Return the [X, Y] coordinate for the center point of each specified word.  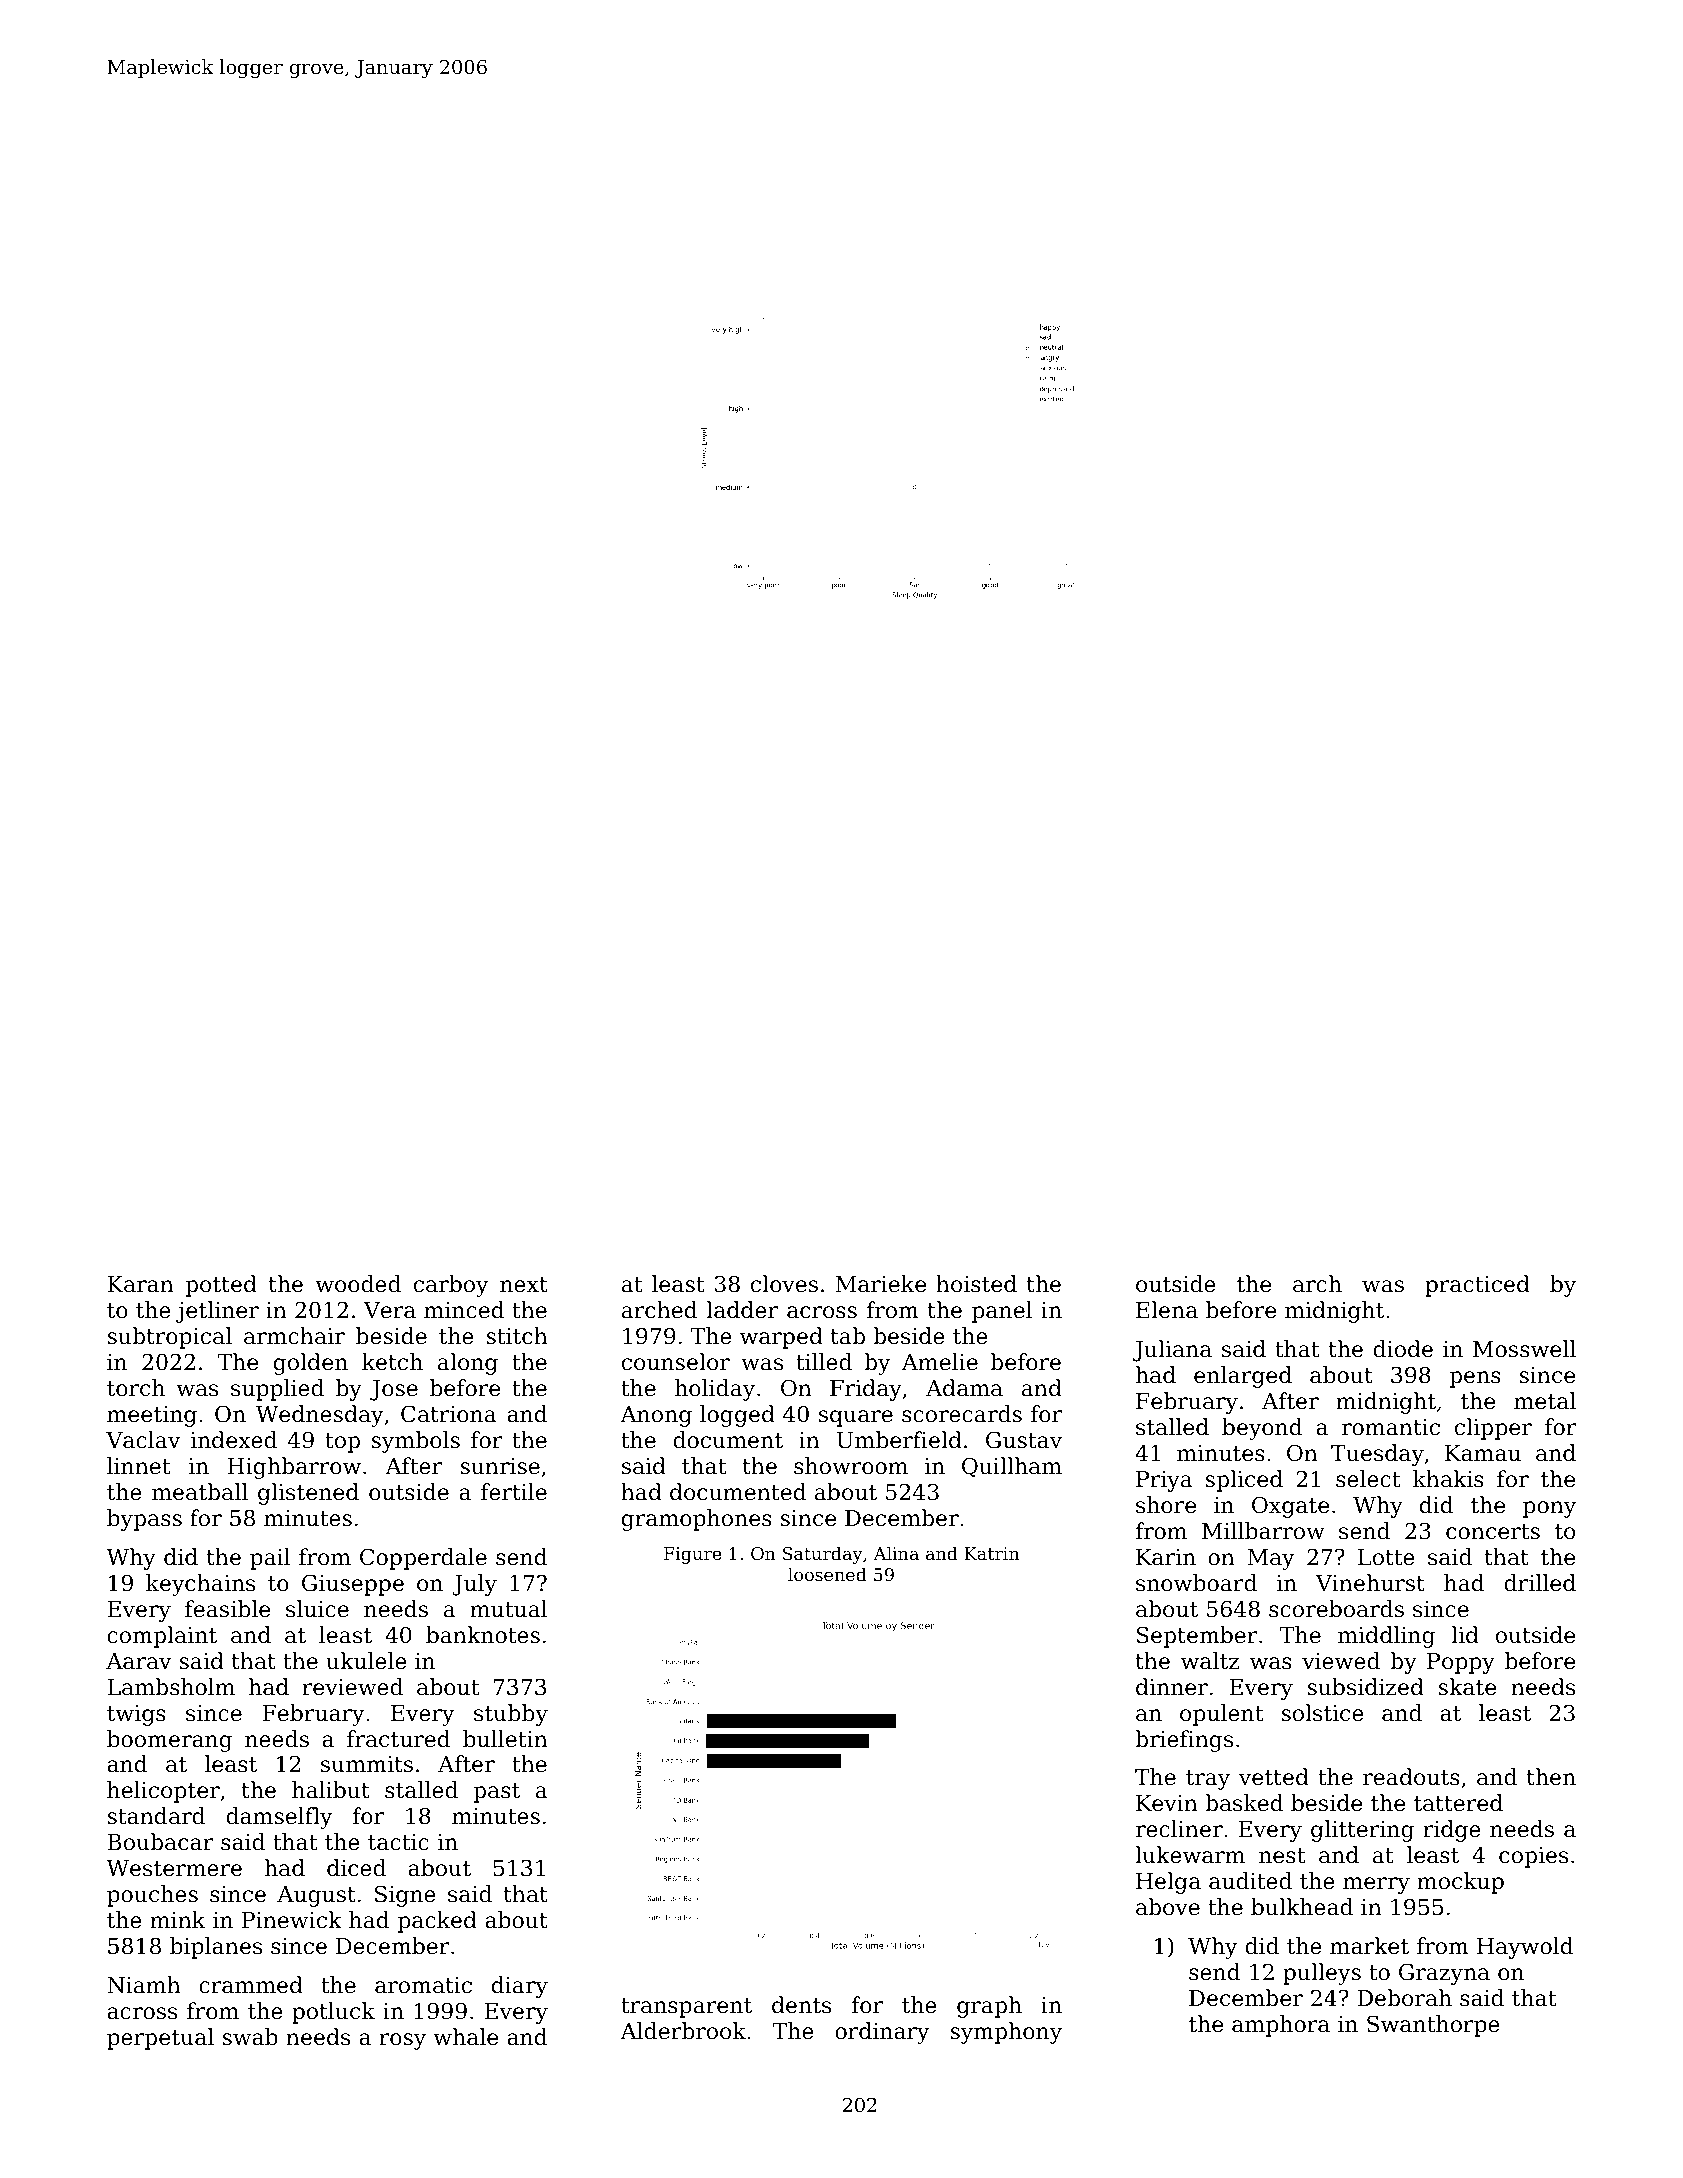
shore [1166, 1505]
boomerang [169, 1741]
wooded [358, 1284]
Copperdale [423, 1559]
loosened [827, 1574]
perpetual [160, 2039]
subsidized [1365, 1687]
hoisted [976, 1284]
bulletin [505, 1739]
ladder [742, 1310]
